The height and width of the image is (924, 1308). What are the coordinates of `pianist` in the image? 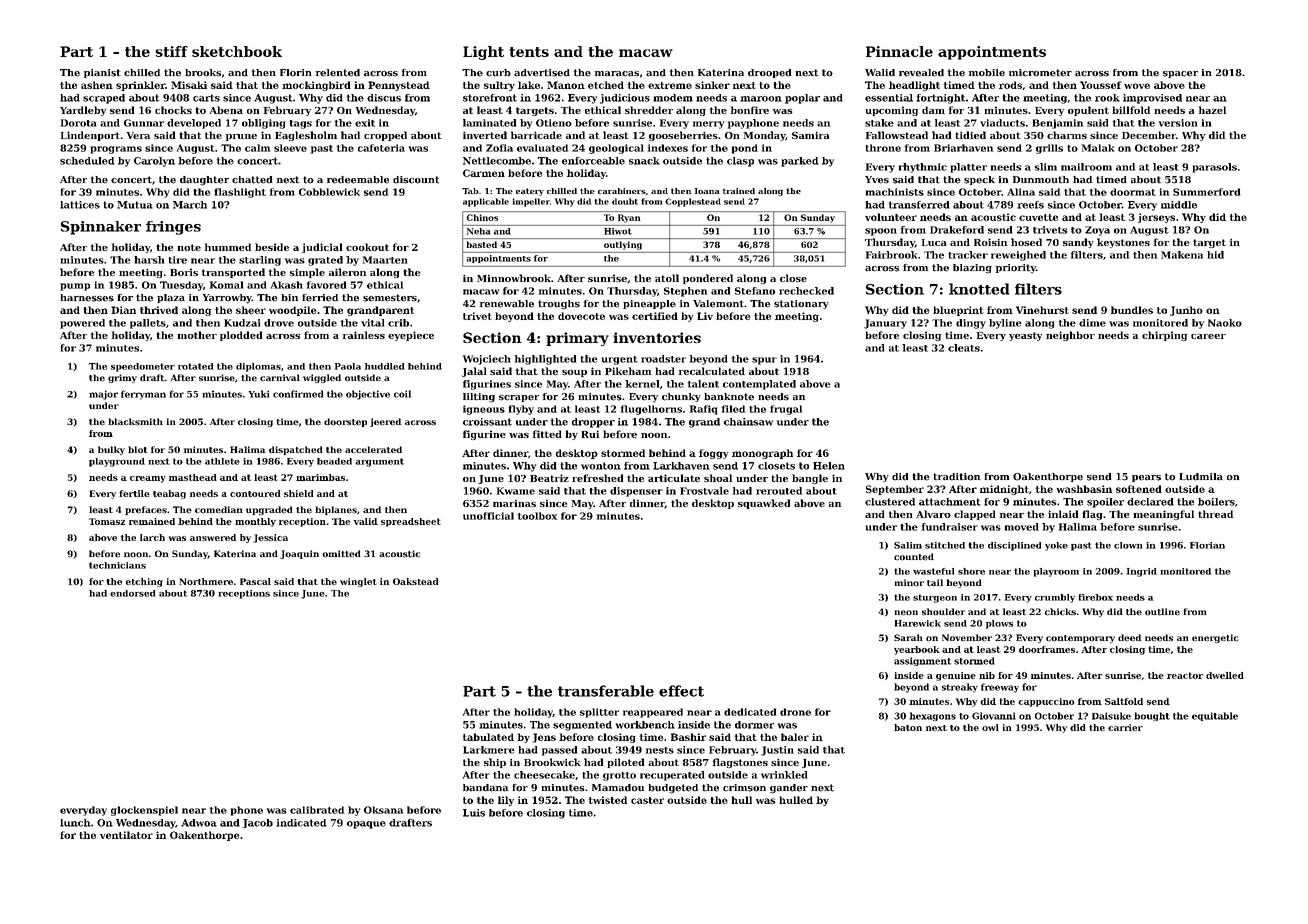 It's located at (102, 73).
